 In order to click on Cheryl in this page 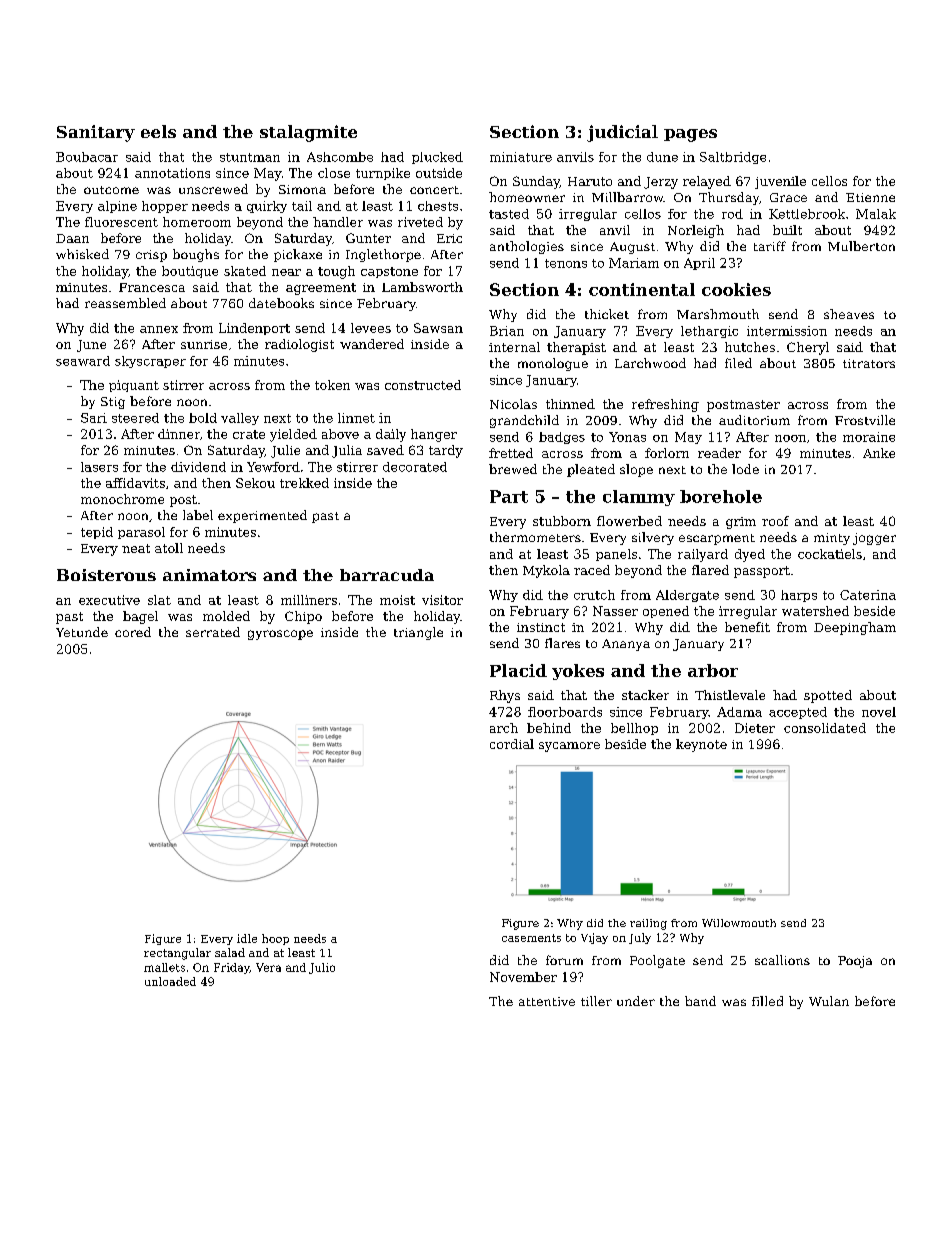, I will do `click(808, 348)`.
